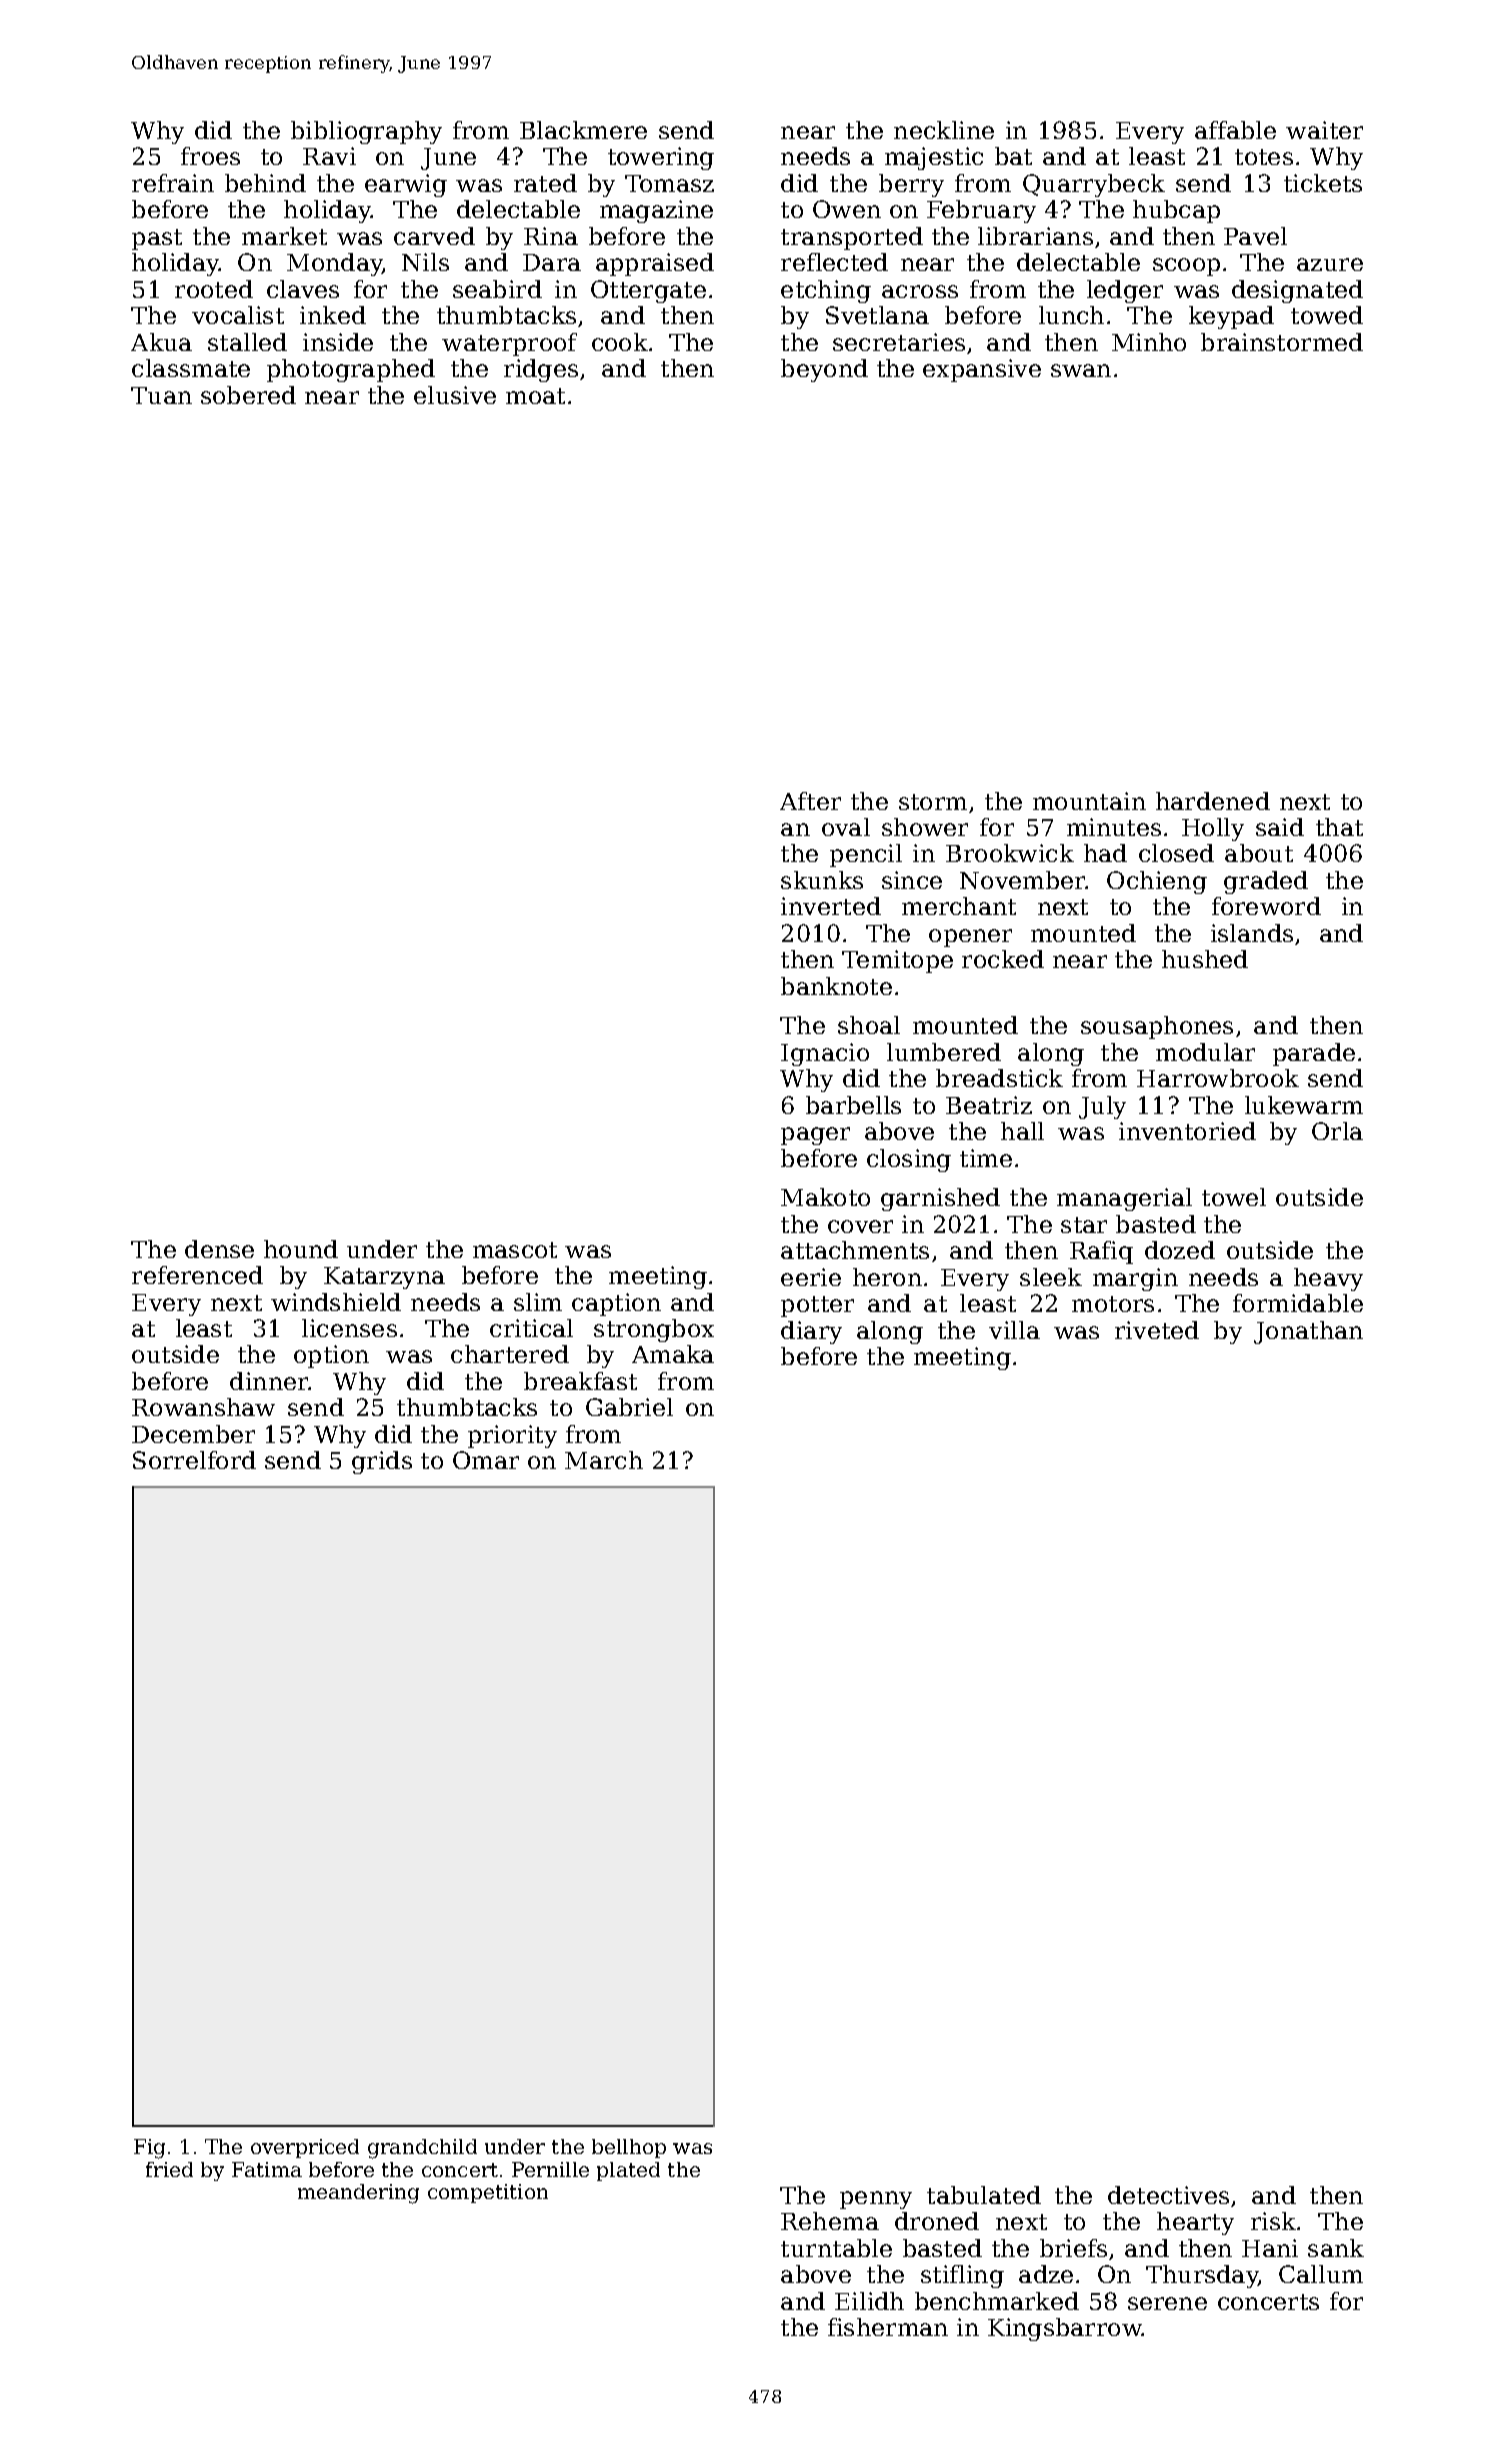 This image has height=2464, width=1496. What do you see at coordinates (509, 344) in the image?
I see `waterproof` at bounding box center [509, 344].
